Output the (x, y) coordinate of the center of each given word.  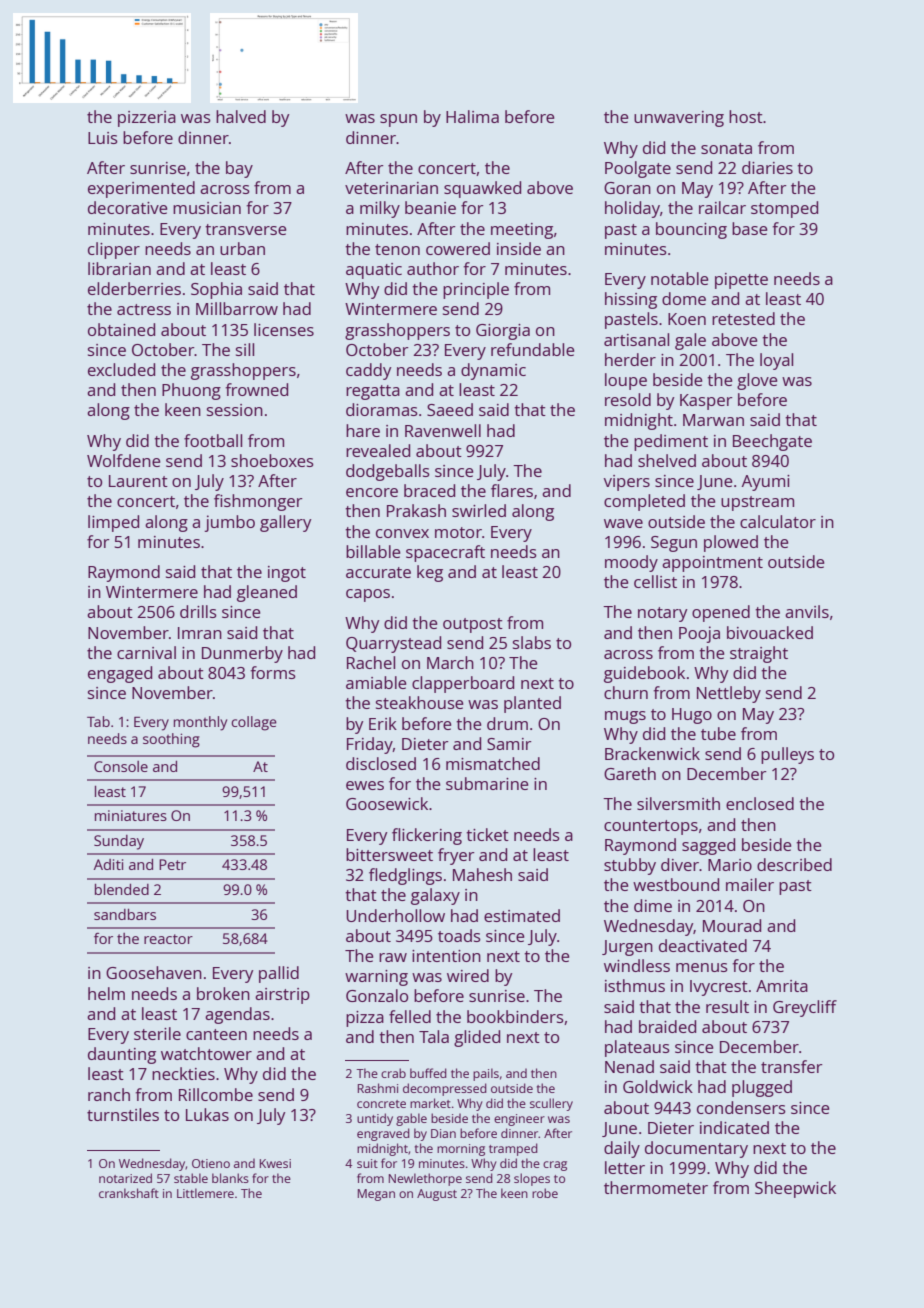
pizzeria (147, 119)
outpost (473, 625)
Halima (472, 116)
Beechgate (772, 442)
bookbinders (515, 1016)
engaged (120, 674)
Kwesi (275, 1163)
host (746, 116)
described (794, 864)
